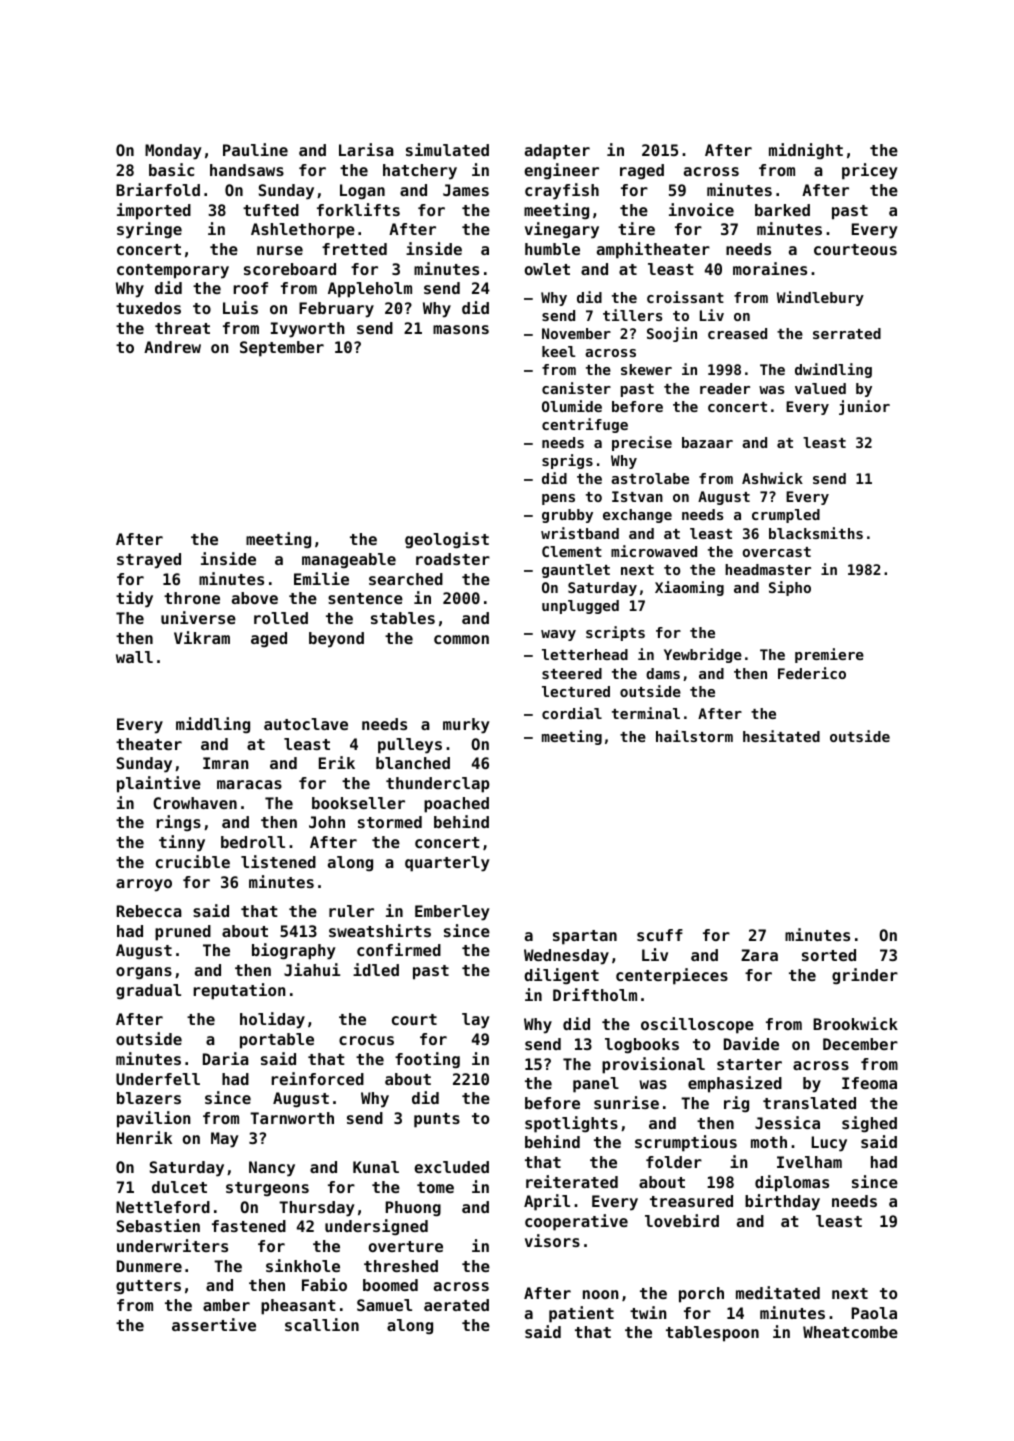 Image resolution: width=1014 pixels, height=1441 pixels. I want to click on adapter, so click(557, 152).
